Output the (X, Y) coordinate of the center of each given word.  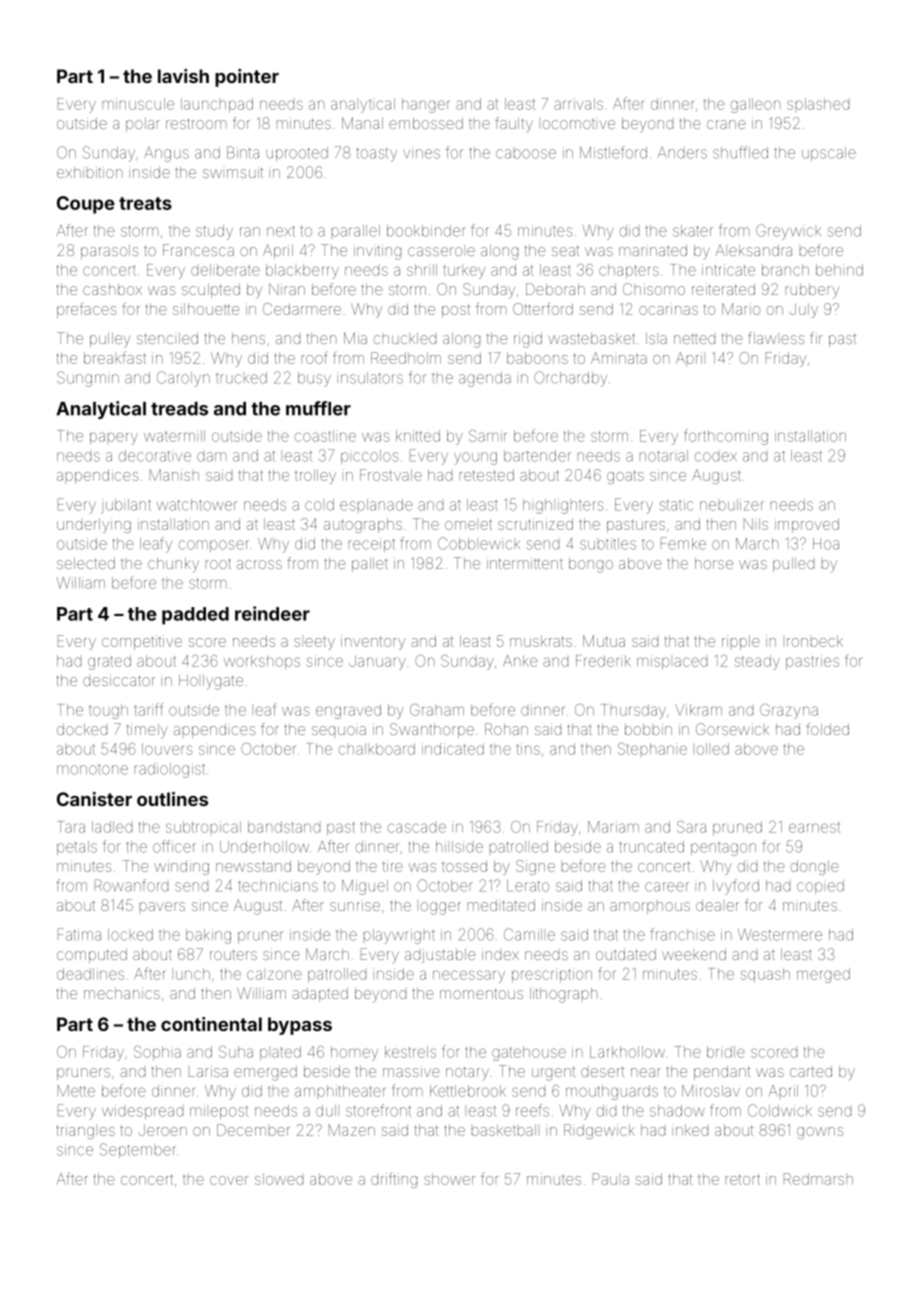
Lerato (528, 886)
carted (811, 1071)
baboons (537, 358)
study (214, 232)
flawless (776, 338)
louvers (167, 749)
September (138, 1150)
